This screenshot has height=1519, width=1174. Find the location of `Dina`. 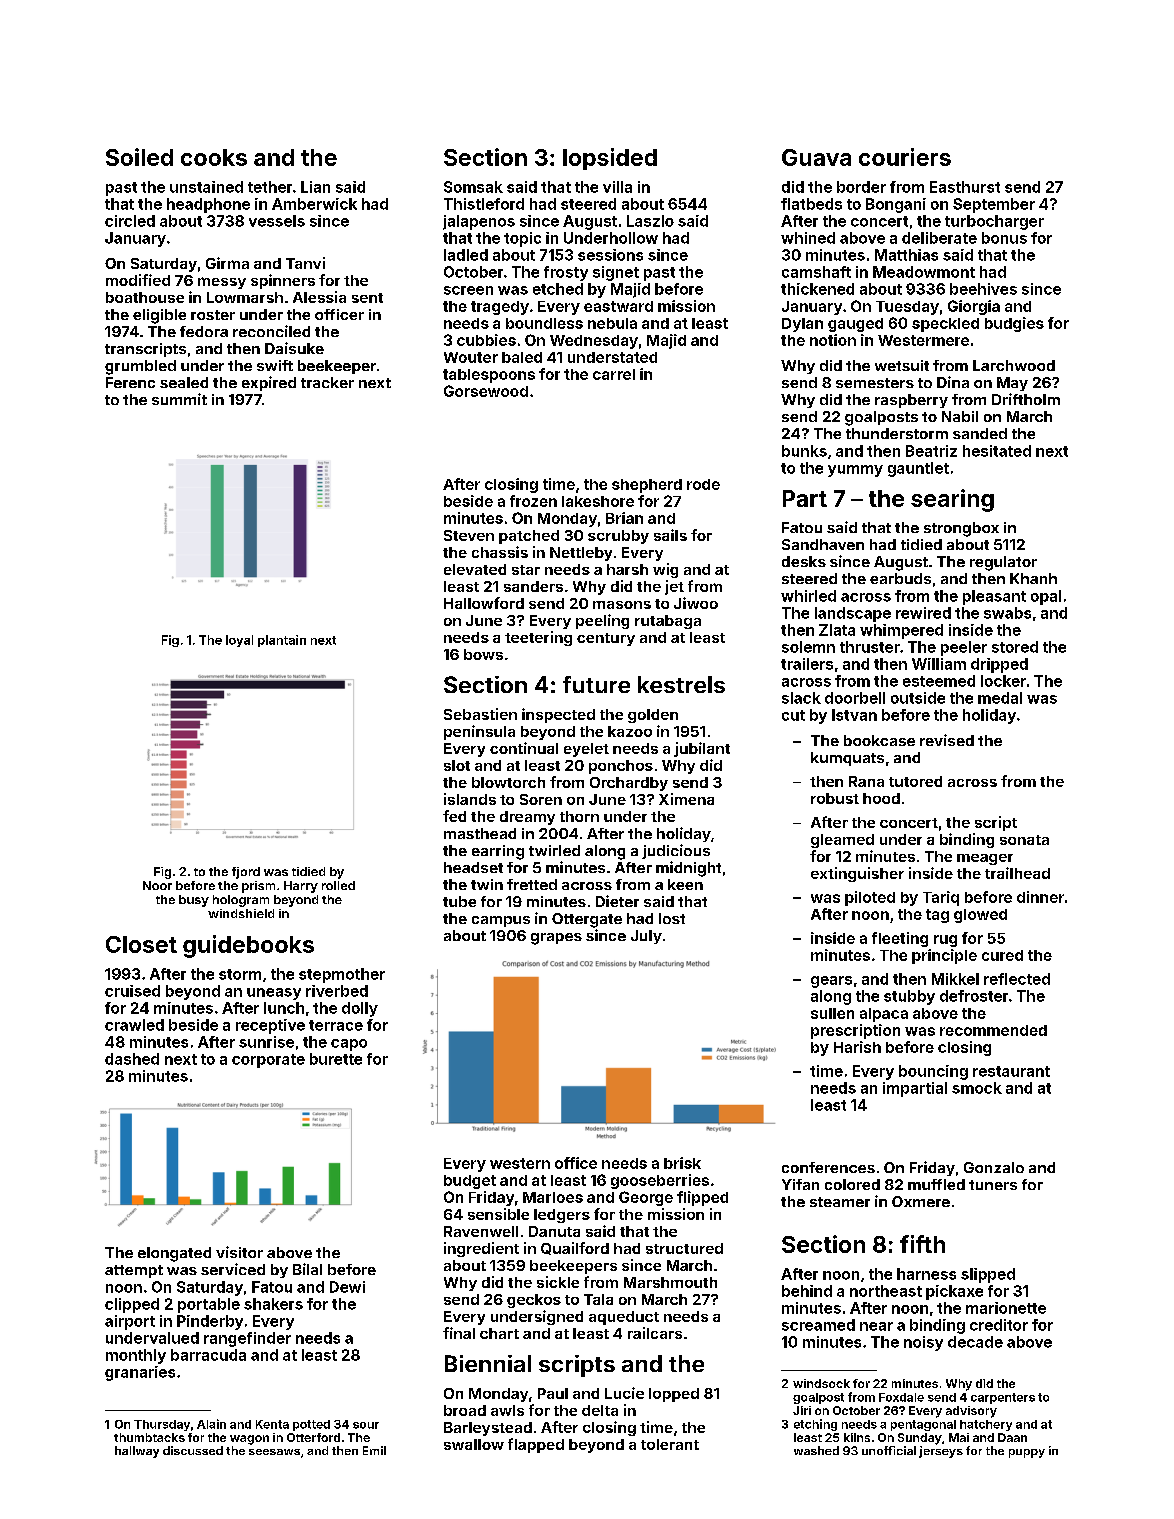

Dina is located at coordinates (953, 382).
